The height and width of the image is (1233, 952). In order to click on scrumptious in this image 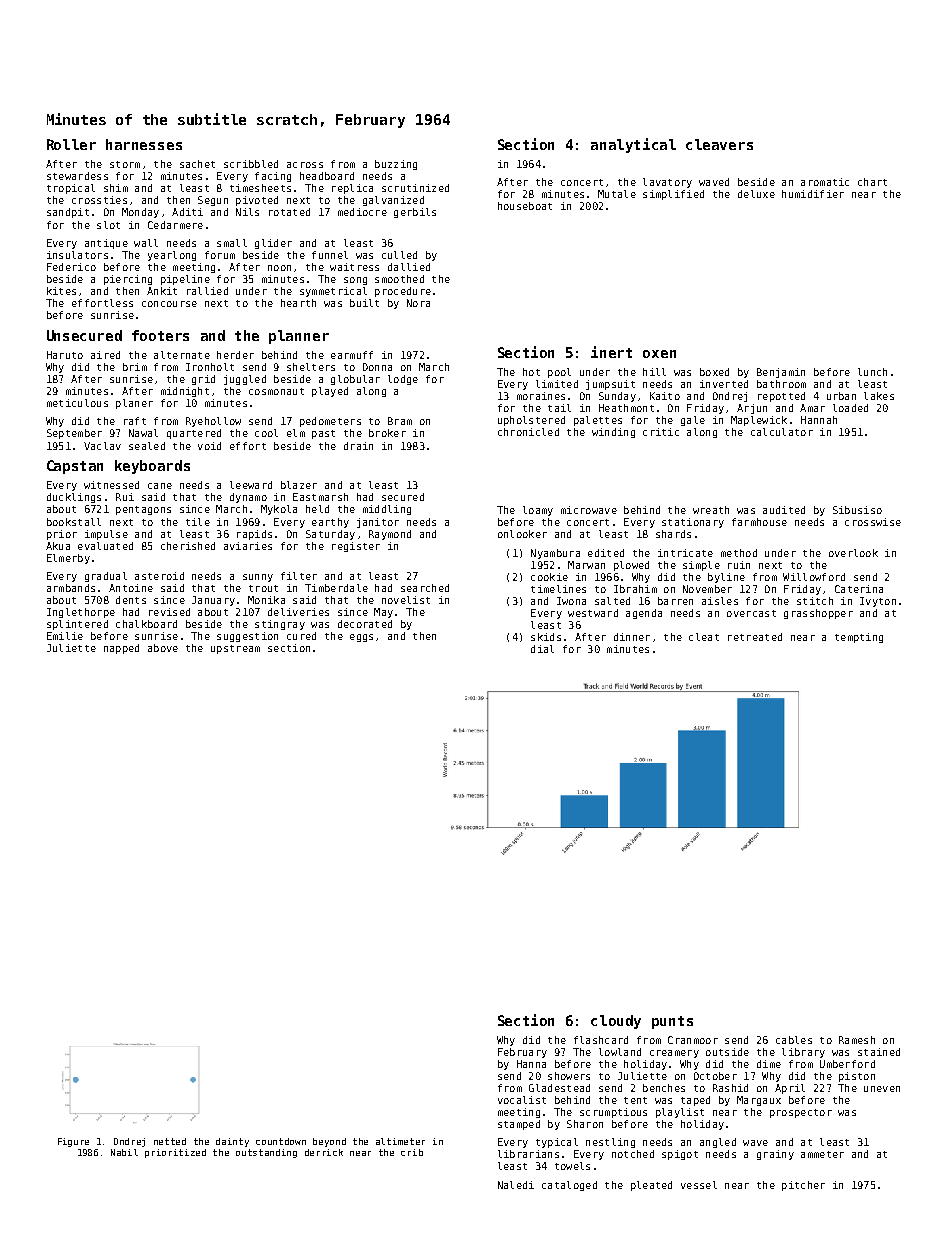, I will do `click(613, 1113)`.
